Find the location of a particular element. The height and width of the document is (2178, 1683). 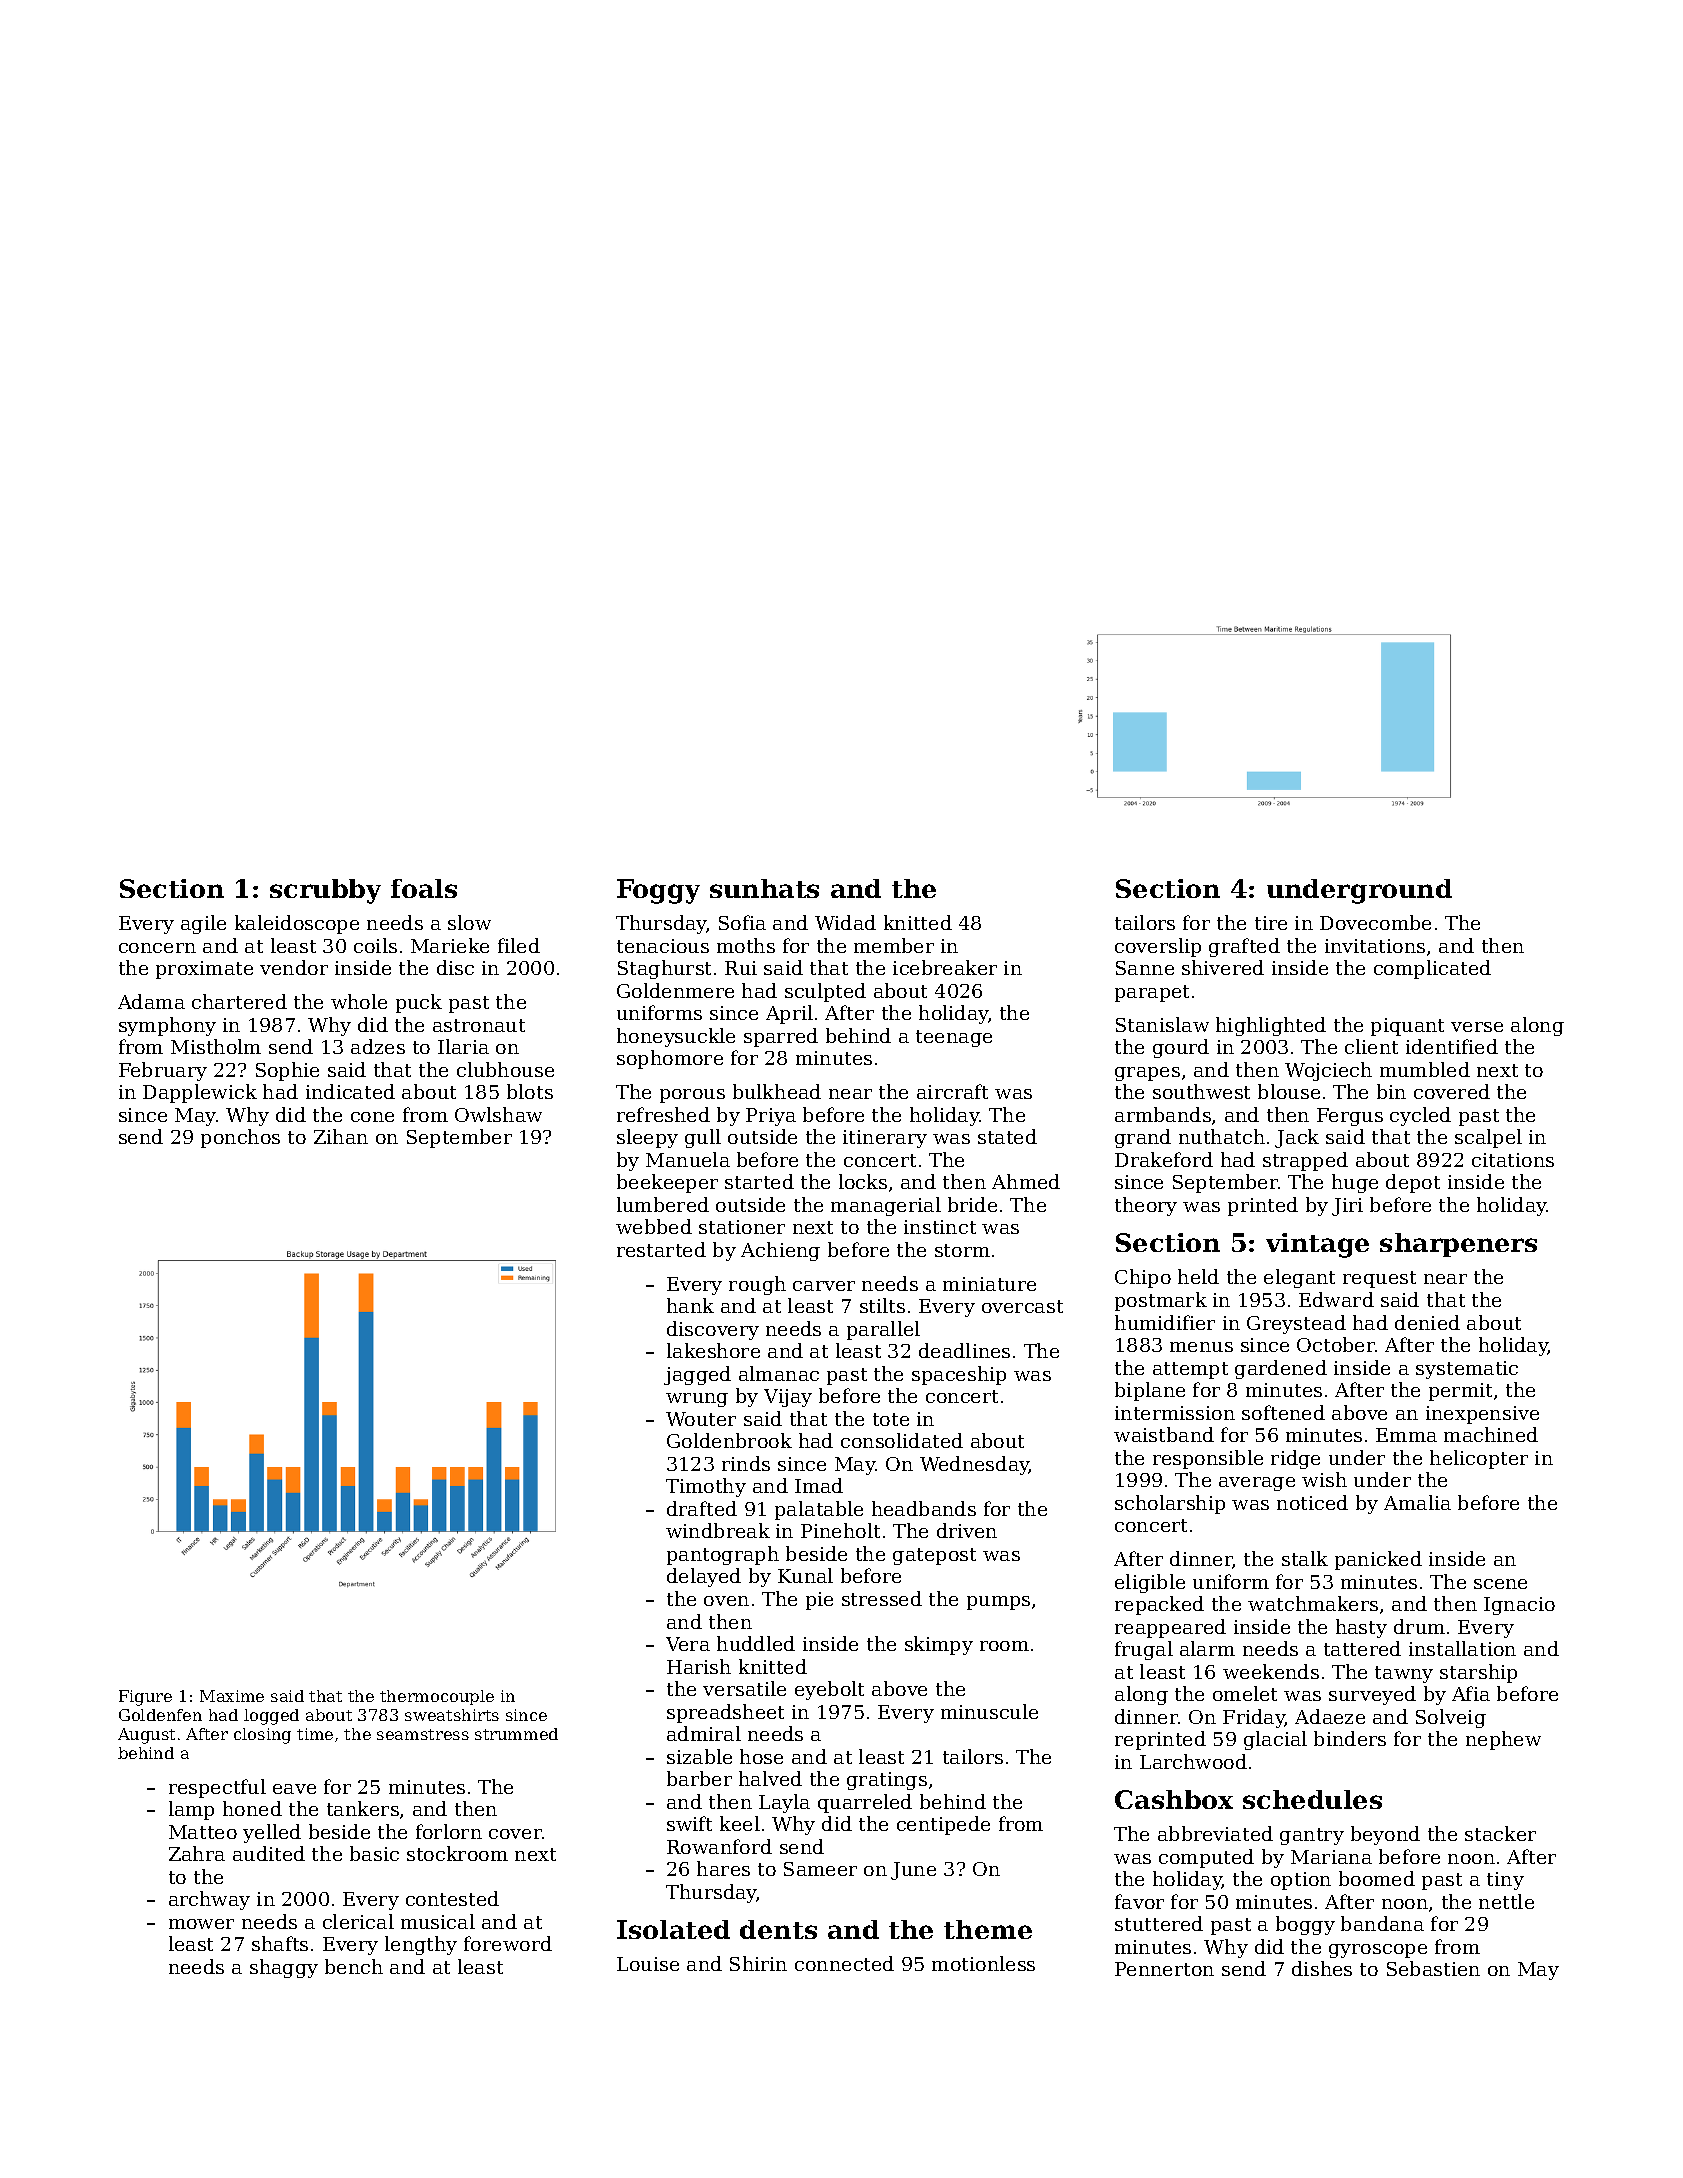

foals is located at coordinates (424, 888).
